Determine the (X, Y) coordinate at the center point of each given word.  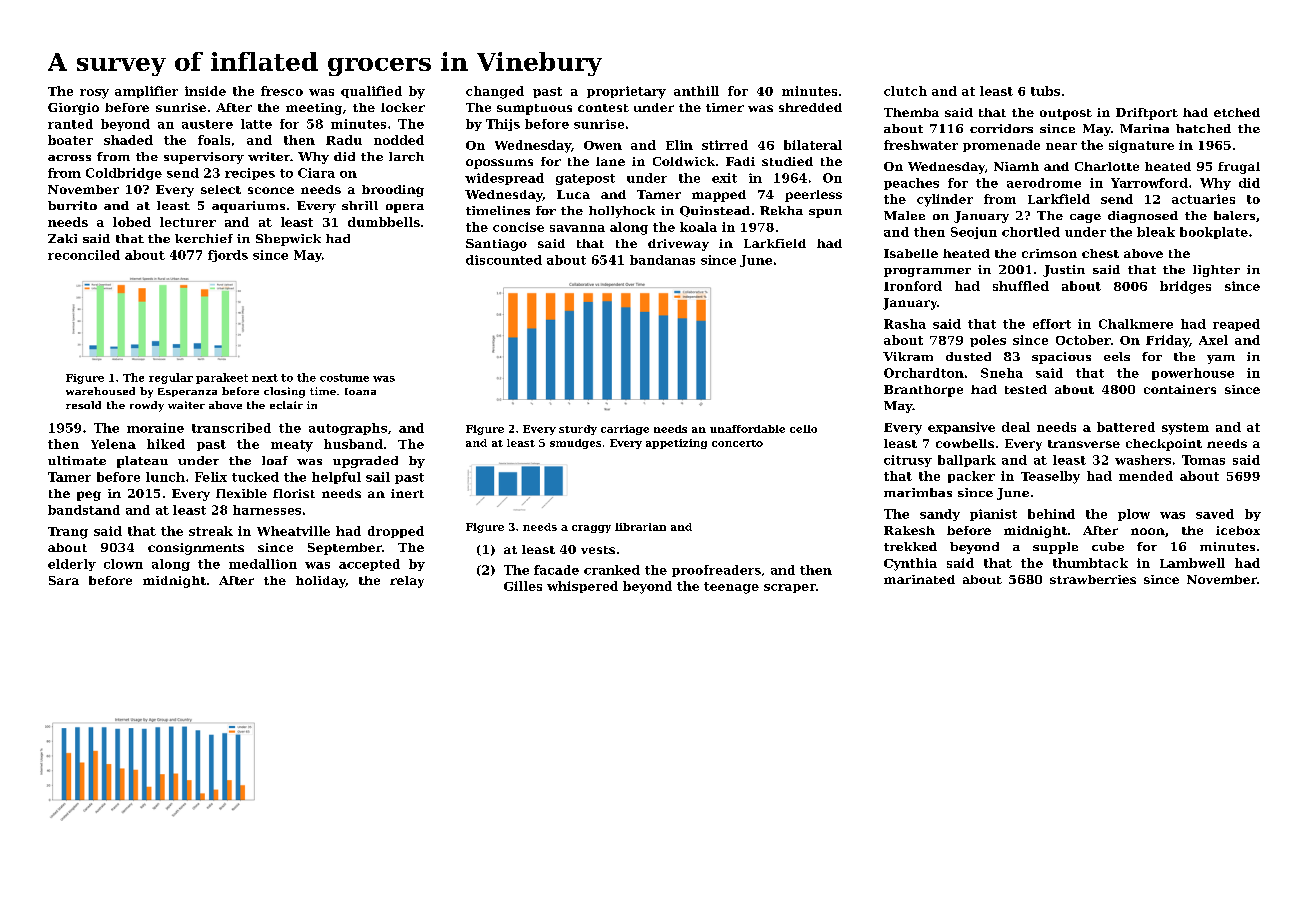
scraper (790, 588)
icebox (1238, 530)
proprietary (626, 92)
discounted (504, 260)
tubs (1045, 91)
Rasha (905, 324)
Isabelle (911, 253)
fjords (228, 256)
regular (171, 378)
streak (211, 531)
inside (205, 91)
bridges (1185, 287)
